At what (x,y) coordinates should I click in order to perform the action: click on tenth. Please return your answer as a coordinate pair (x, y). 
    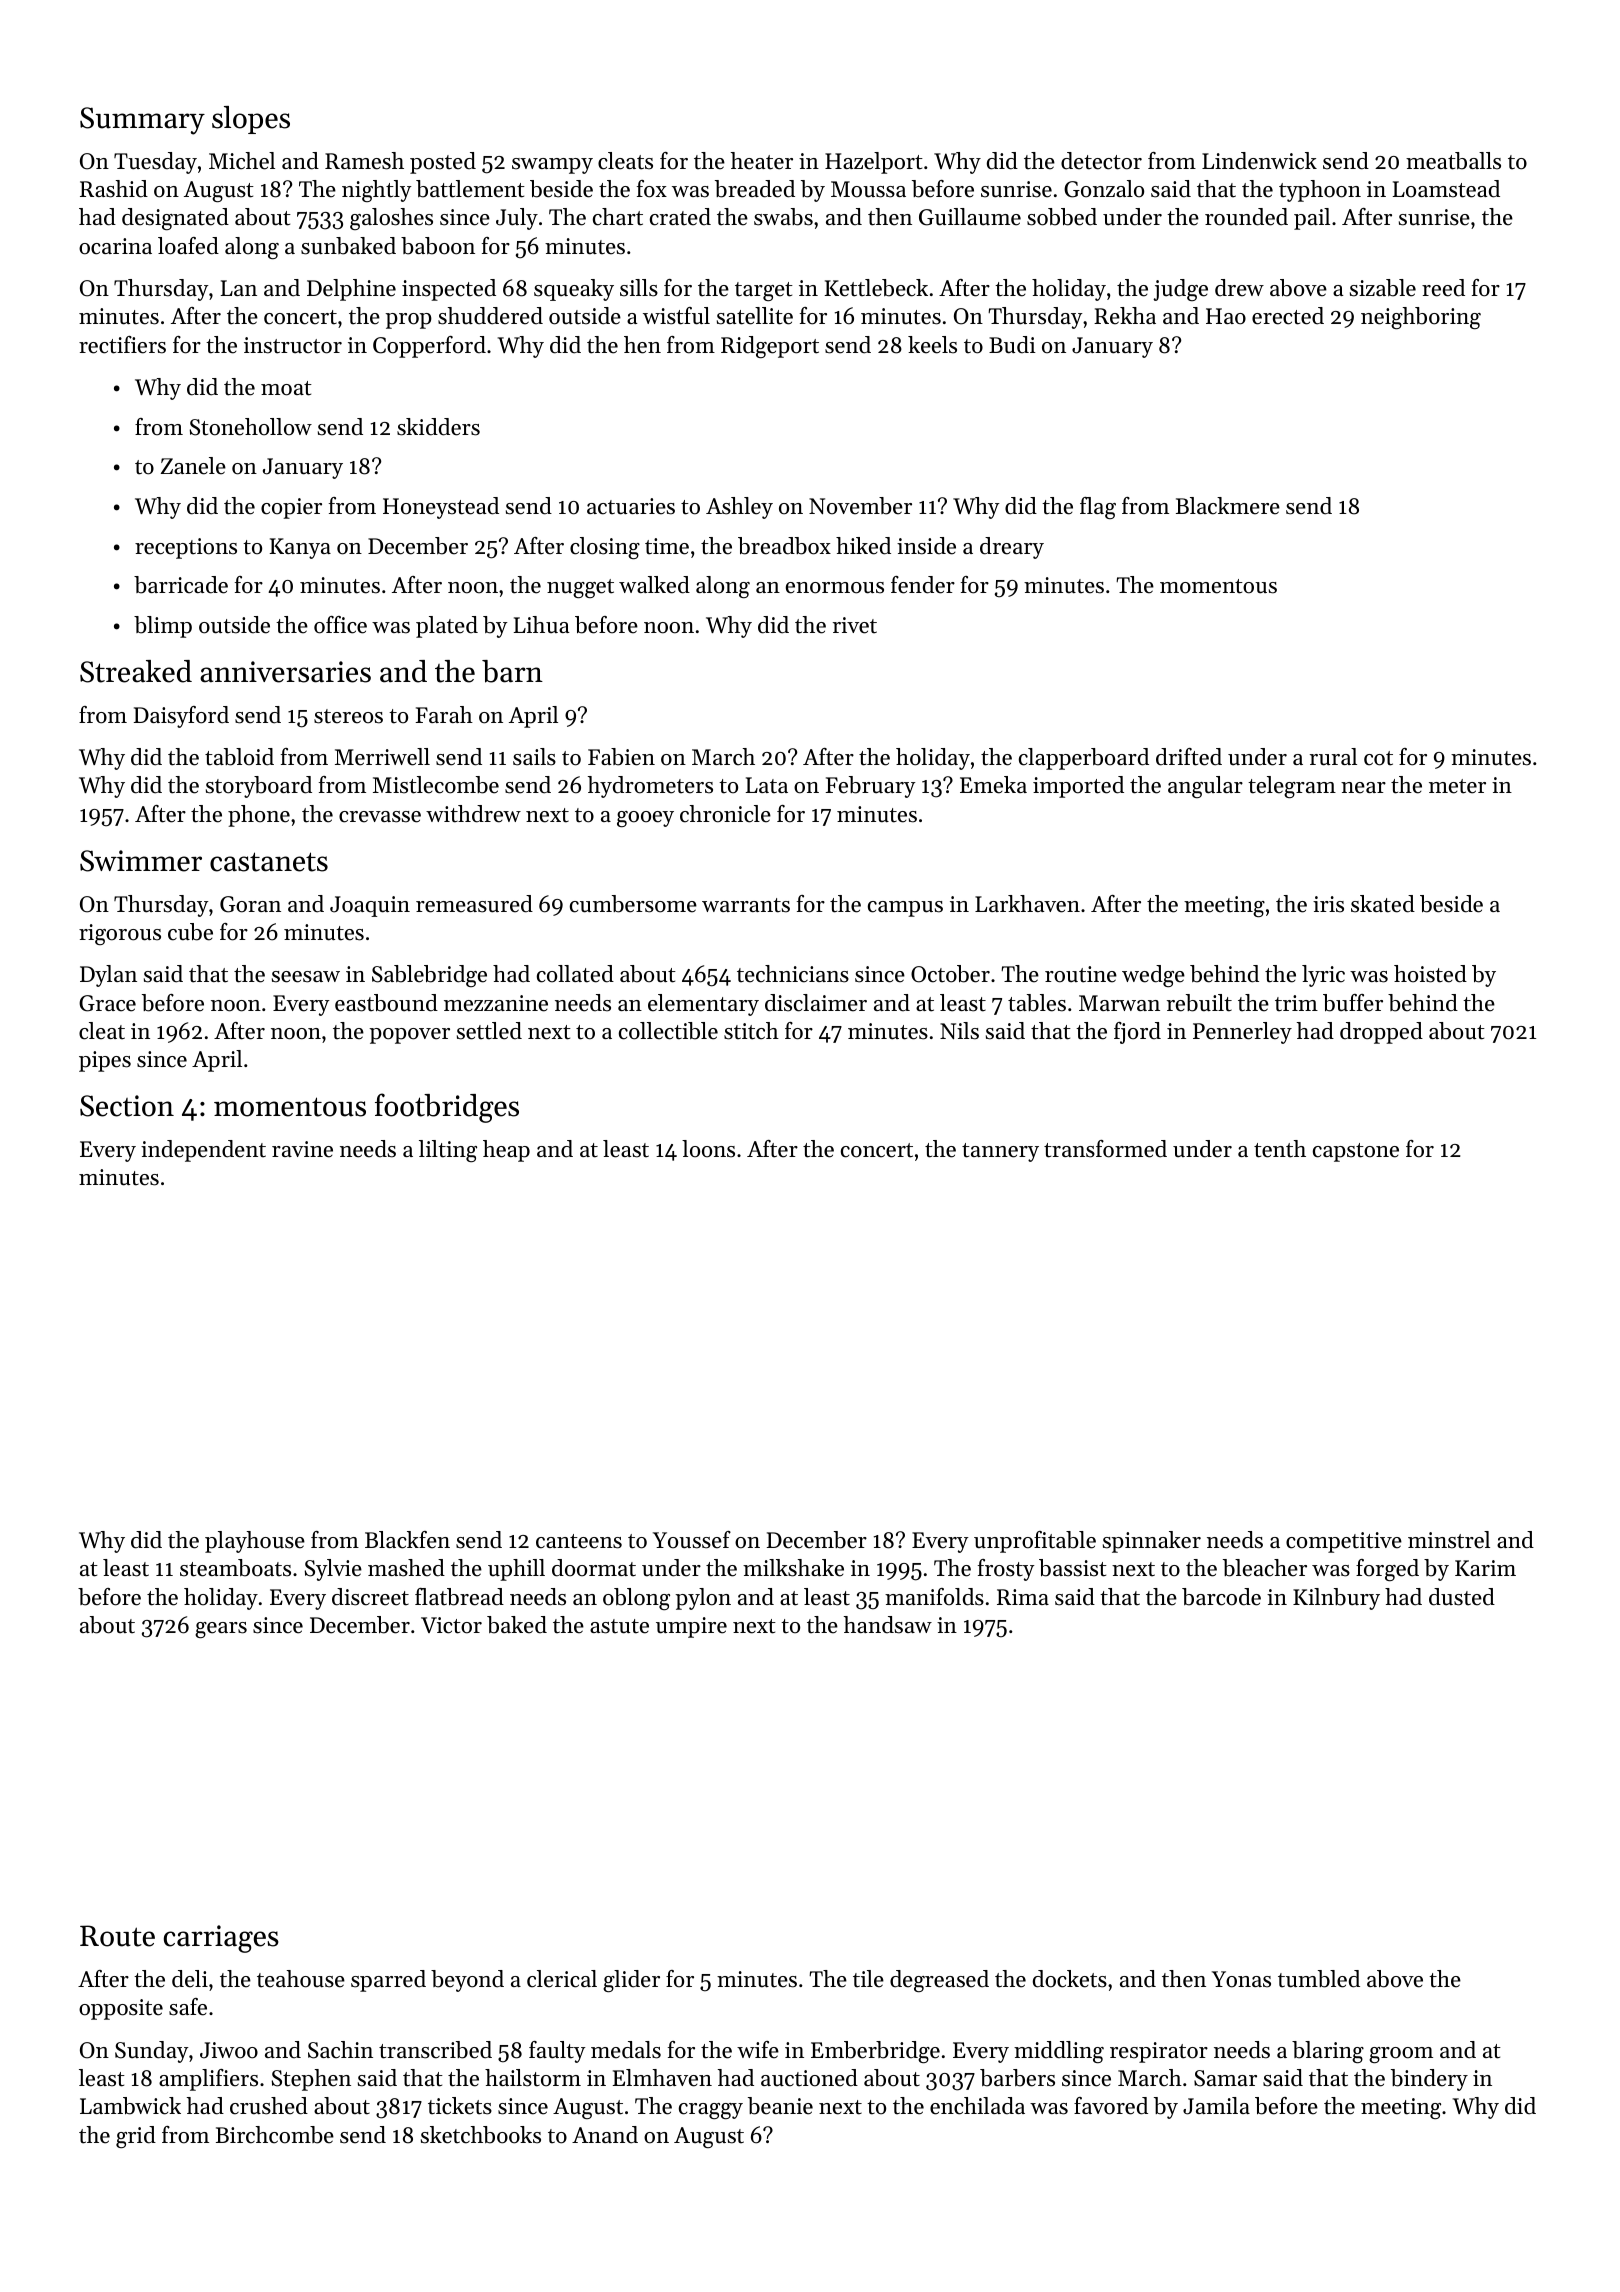
    Looking at the image, I should click on (1280, 1149).
